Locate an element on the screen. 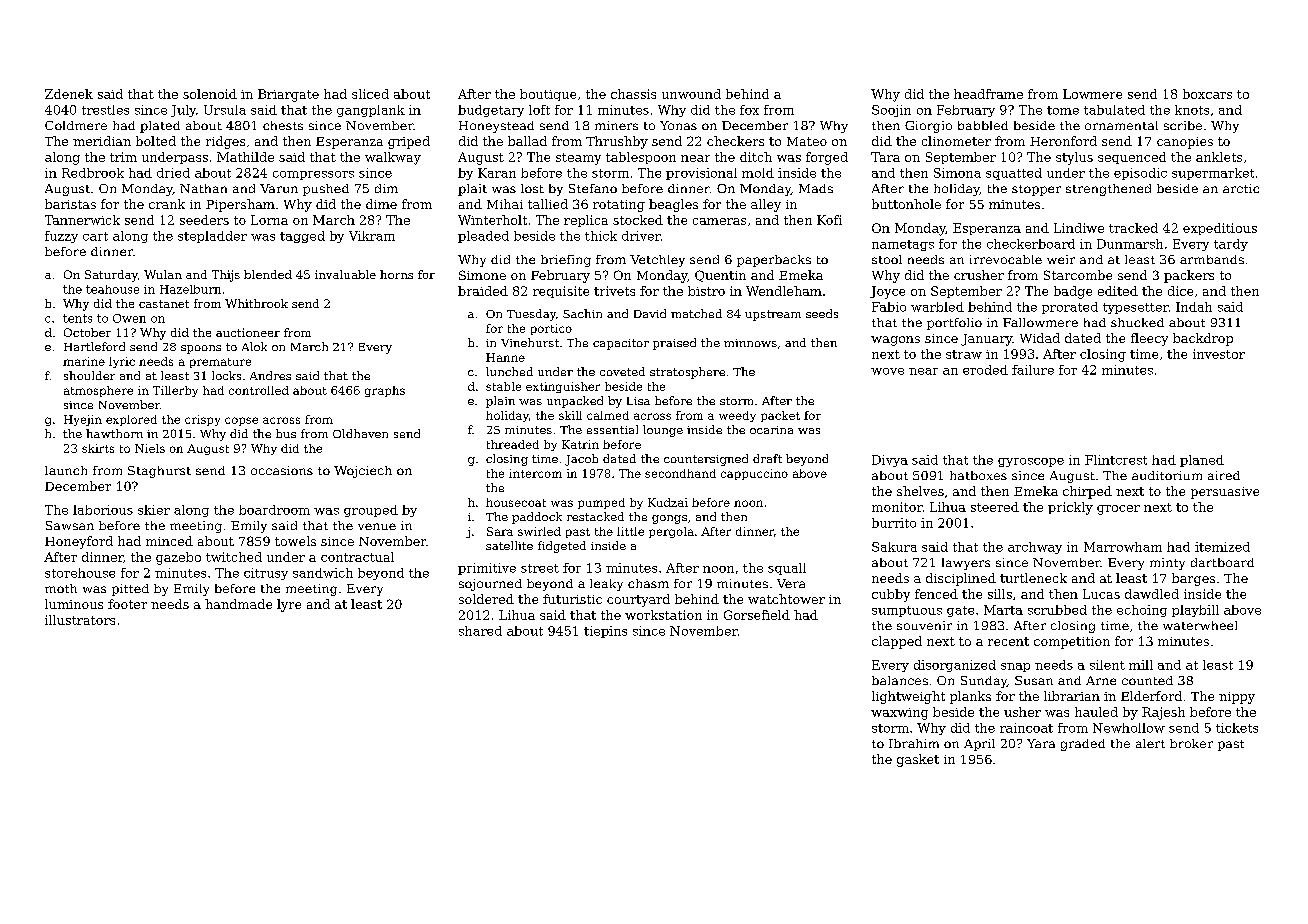 This screenshot has width=1308, height=924. babbled is located at coordinates (983, 125).
